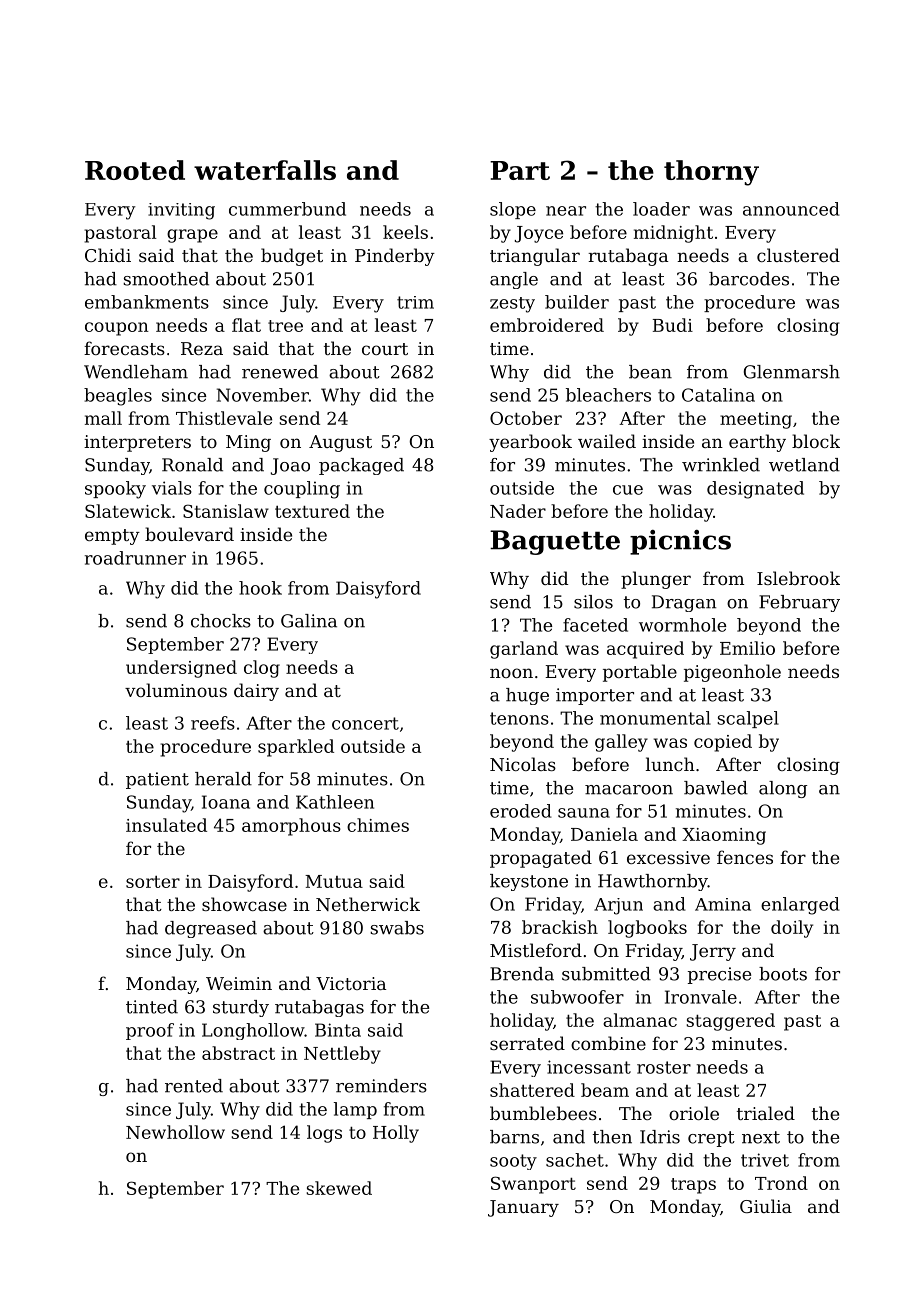 This screenshot has width=924, height=1311. Describe the element at coordinates (153, 882) in the screenshot. I see `sorter` at that location.
